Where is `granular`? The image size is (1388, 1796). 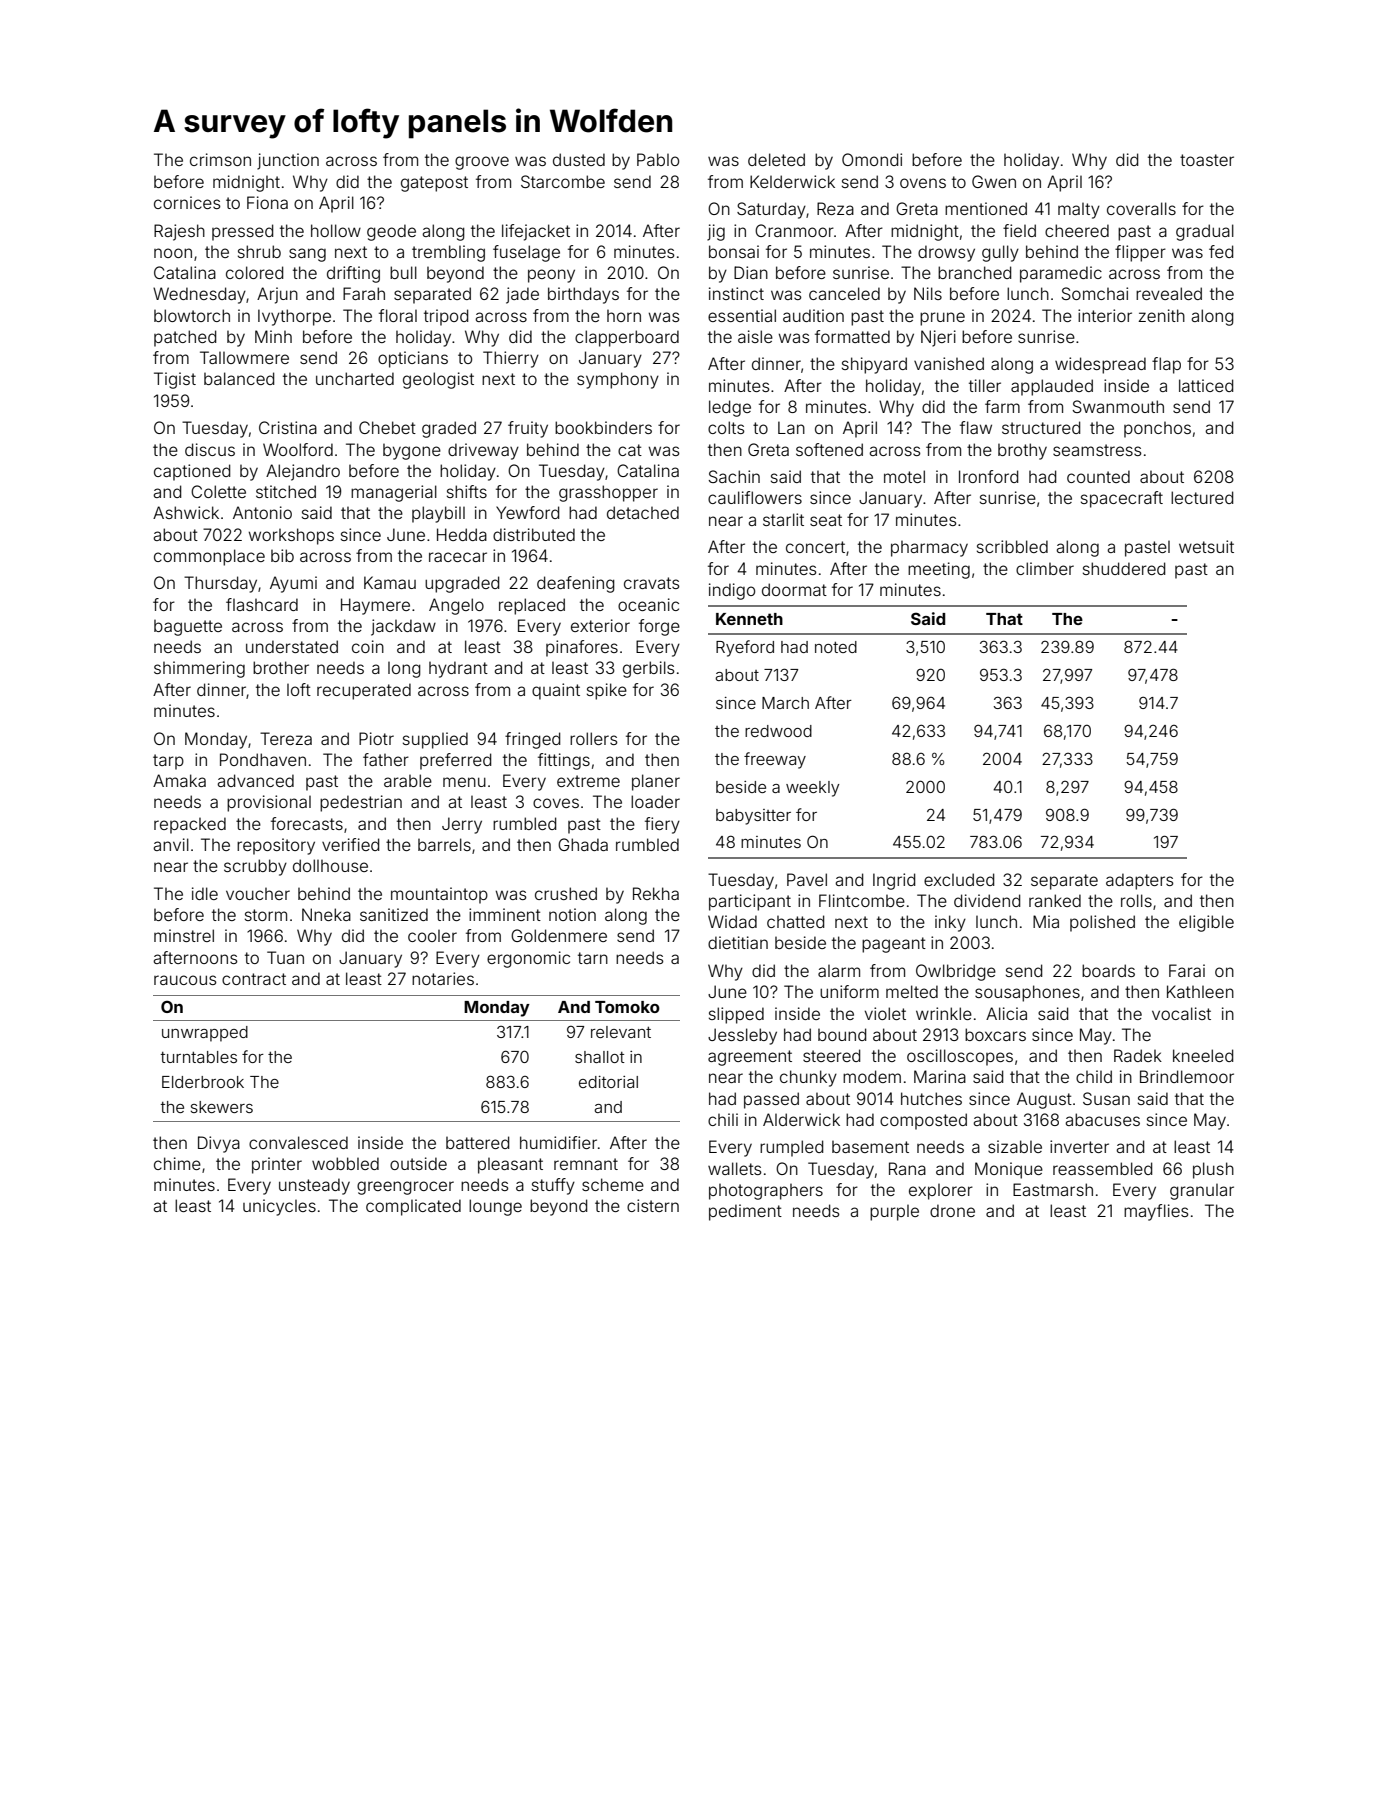 granular is located at coordinates (1202, 1192).
